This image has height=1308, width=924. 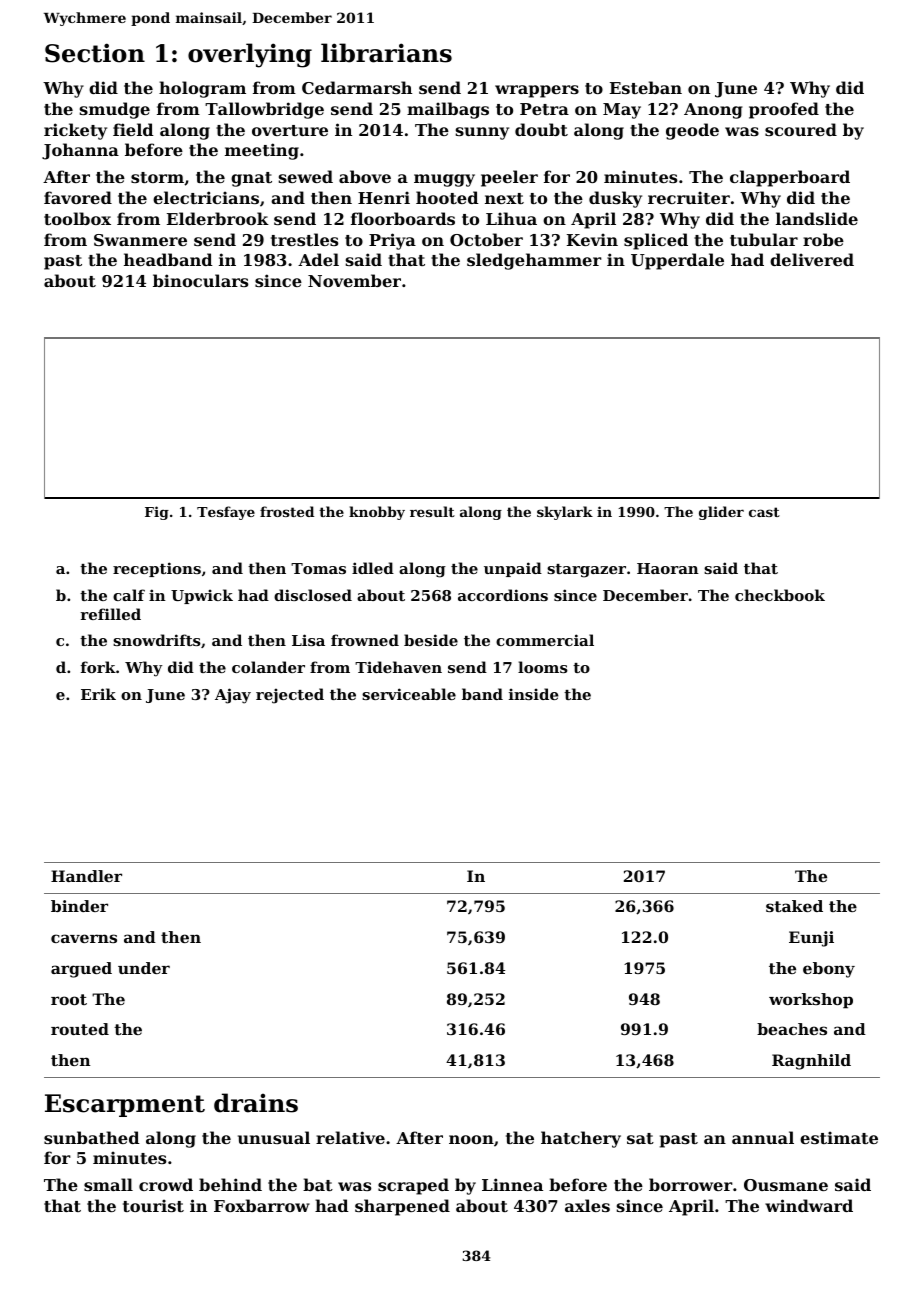 I want to click on under, so click(x=144, y=968).
